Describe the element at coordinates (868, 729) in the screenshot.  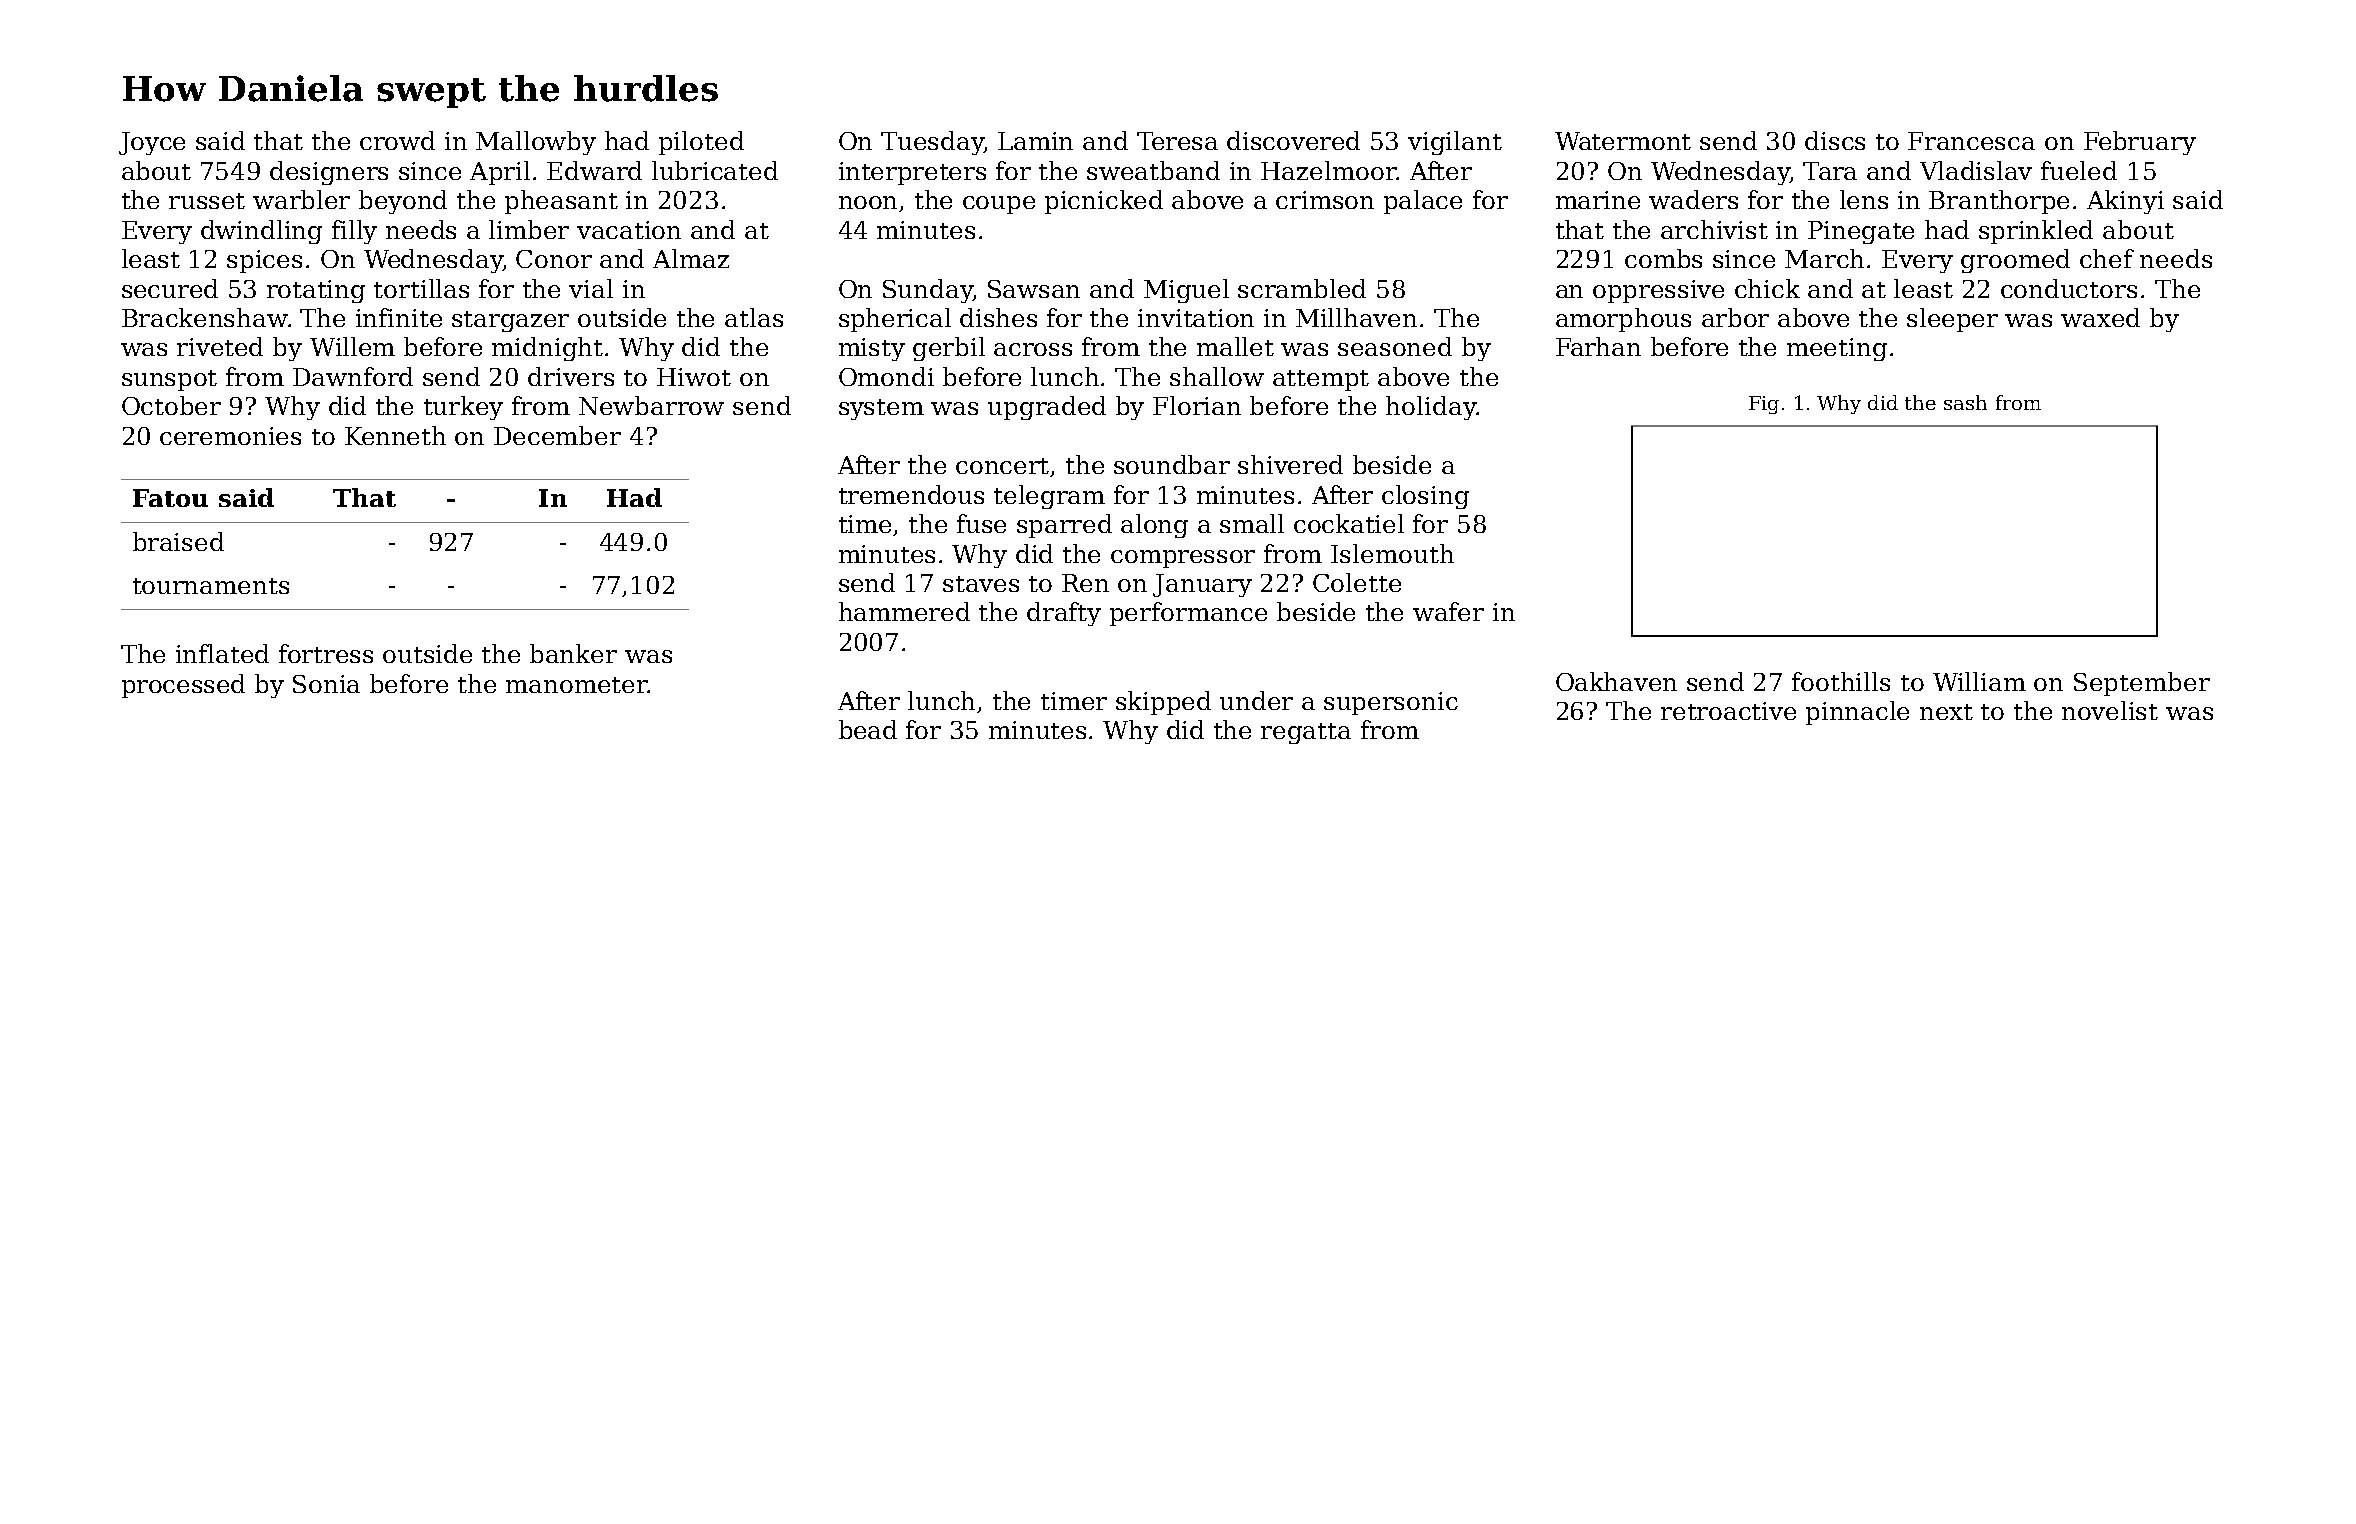
I see `bead` at that location.
